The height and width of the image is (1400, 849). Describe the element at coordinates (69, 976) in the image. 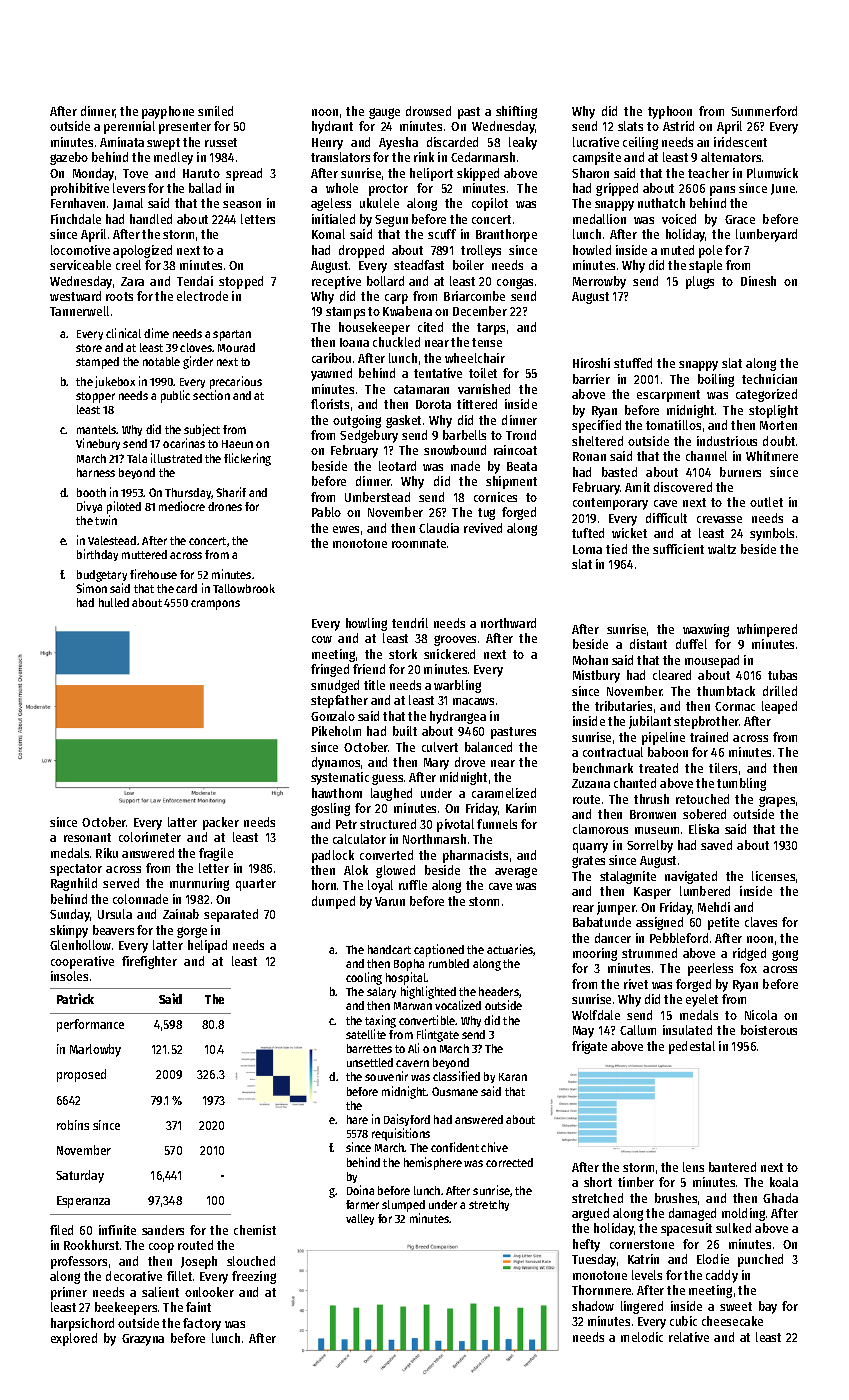

I see `insoles` at that location.
